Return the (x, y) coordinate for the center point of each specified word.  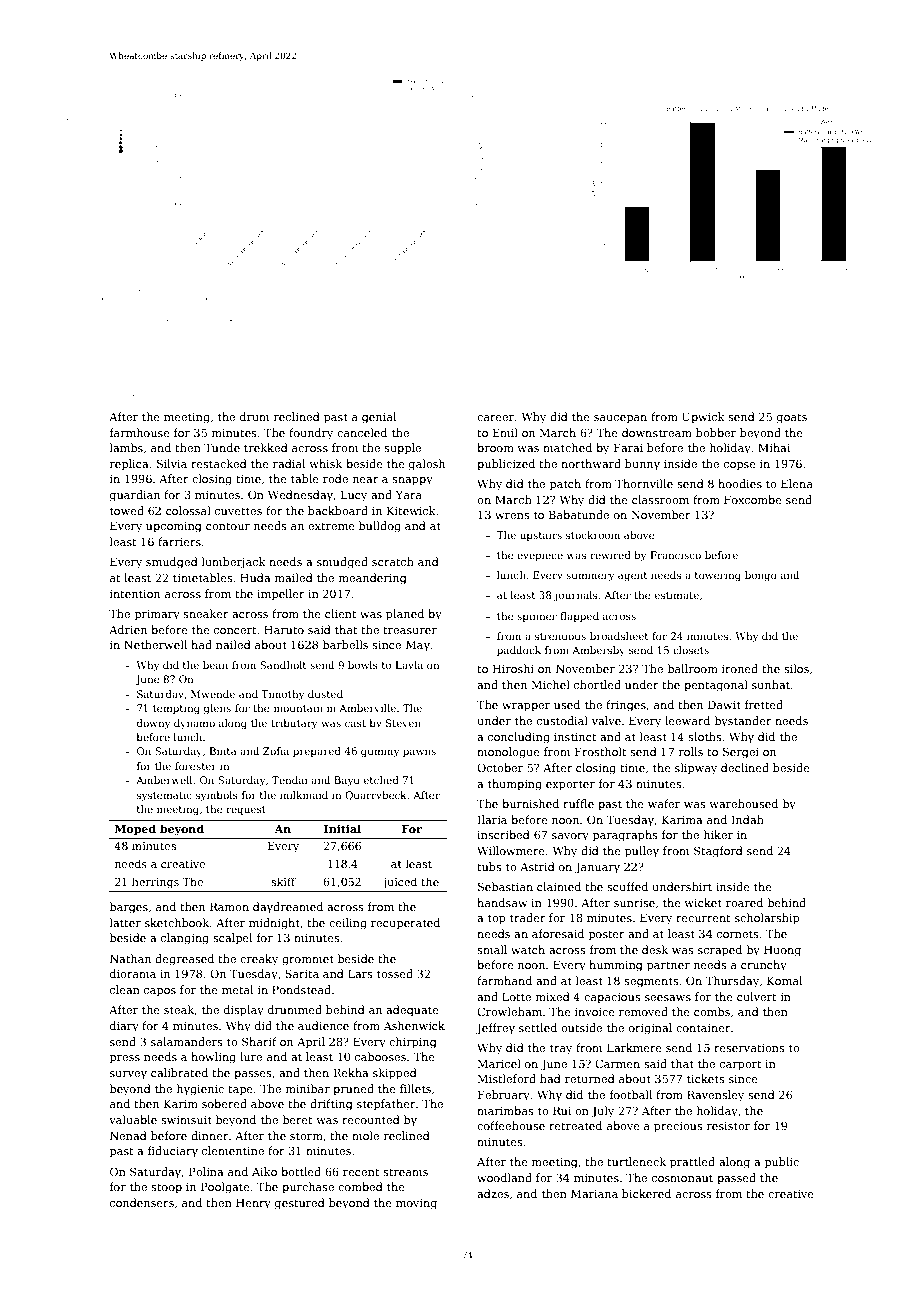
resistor (728, 1126)
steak (179, 1009)
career (495, 418)
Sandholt (283, 665)
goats (792, 418)
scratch (393, 561)
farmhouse (140, 432)
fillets (415, 1088)
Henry (253, 1204)
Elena (797, 483)
